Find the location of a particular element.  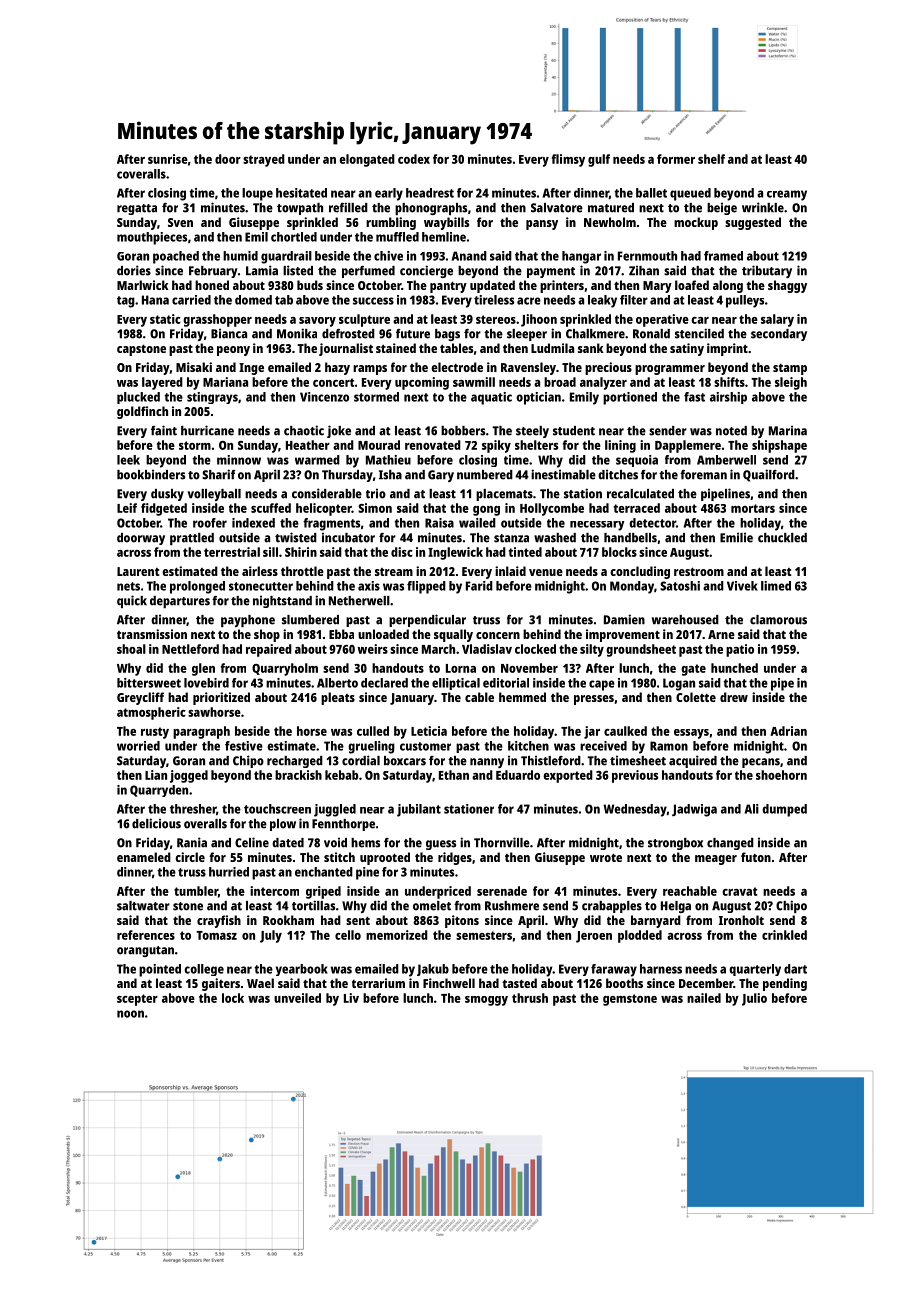

Vladislav is located at coordinates (487, 649).
